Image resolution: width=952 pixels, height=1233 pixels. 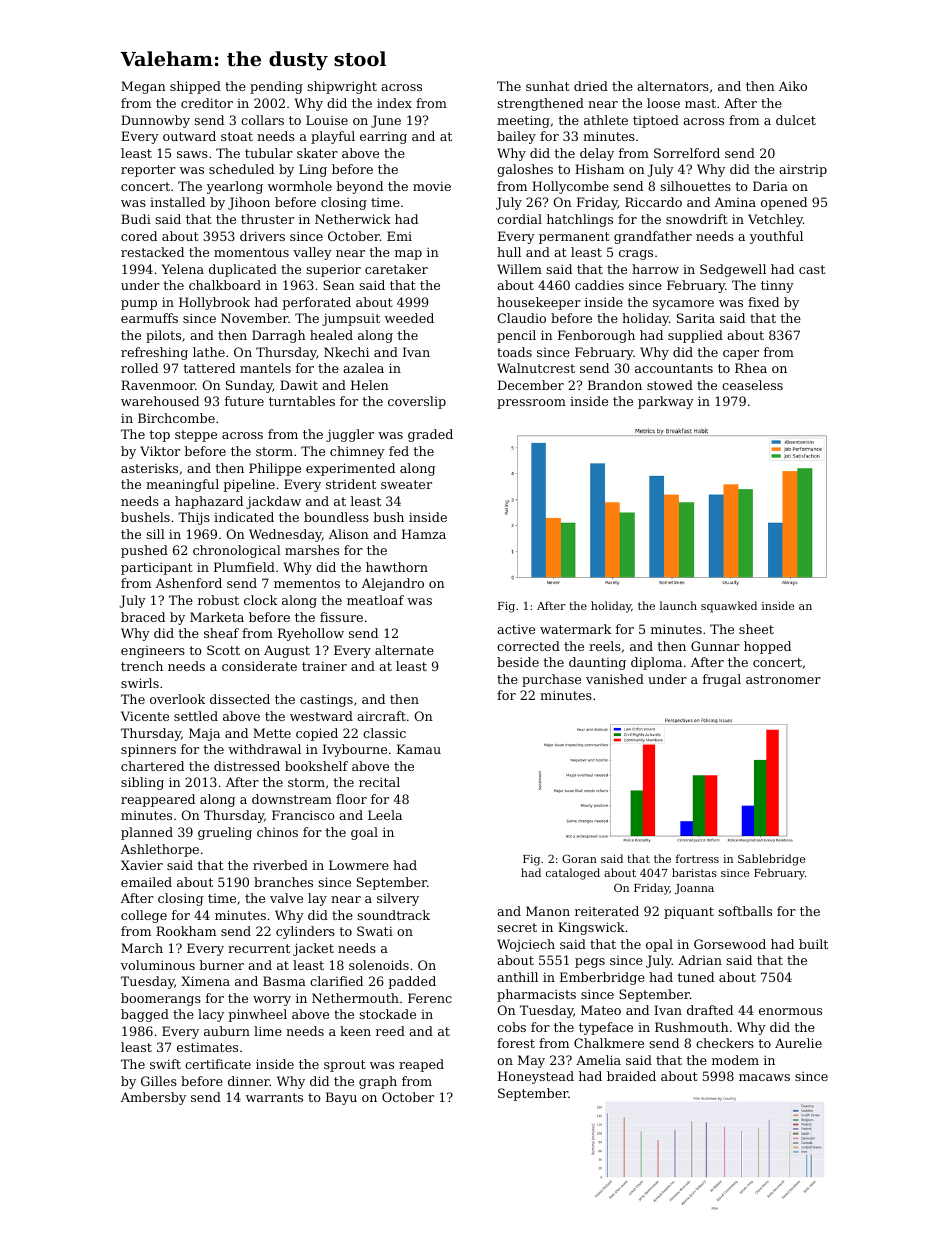 I want to click on Walnutcrest, so click(x=536, y=368).
